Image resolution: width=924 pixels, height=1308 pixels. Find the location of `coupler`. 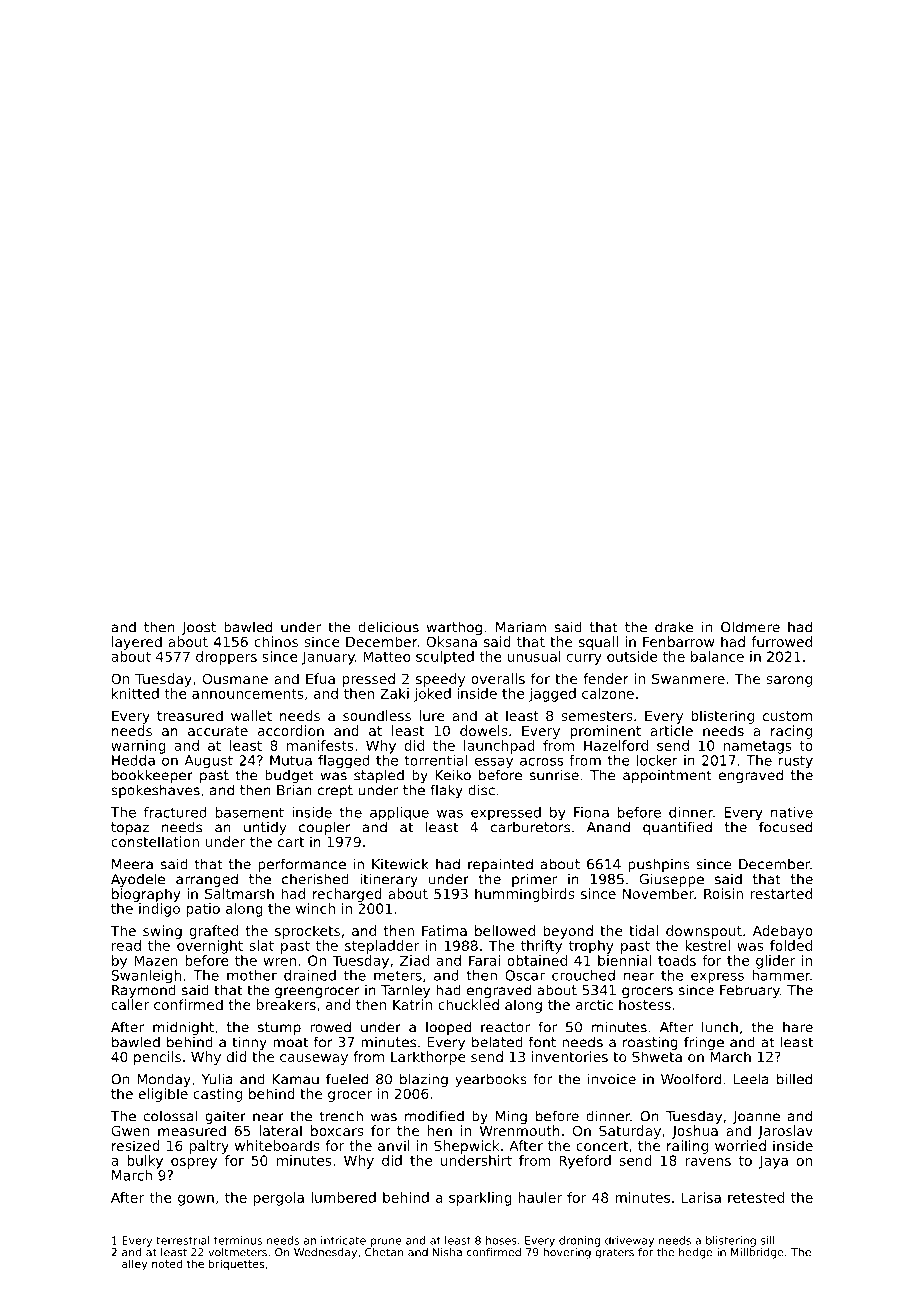

coupler is located at coordinates (325, 828).
